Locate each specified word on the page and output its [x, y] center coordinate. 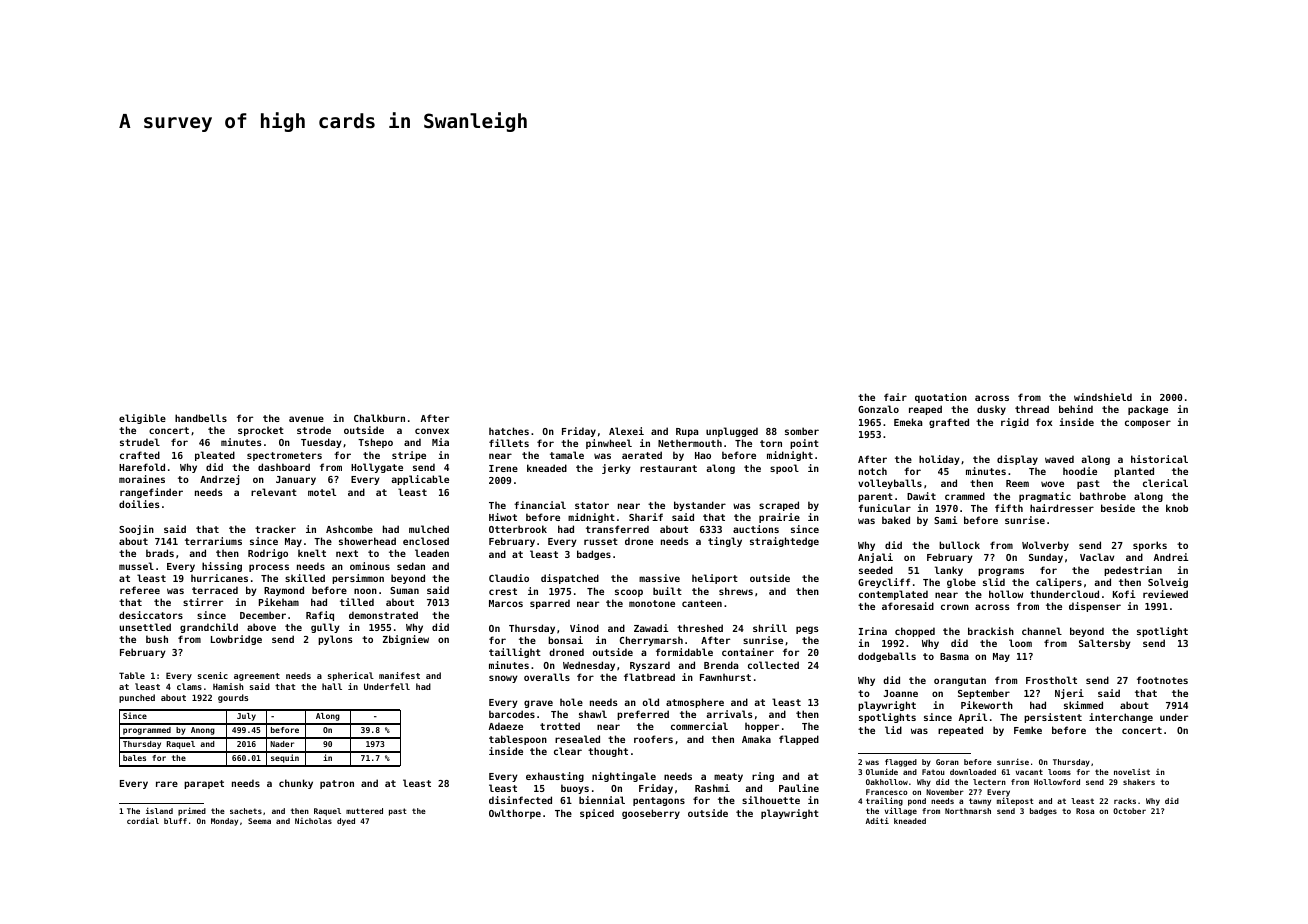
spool [784, 469]
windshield [1103, 397]
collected [773, 665]
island [159, 810]
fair [895, 397]
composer [1148, 424]
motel [322, 492]
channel [1042, 631]
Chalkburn [379, 418]
